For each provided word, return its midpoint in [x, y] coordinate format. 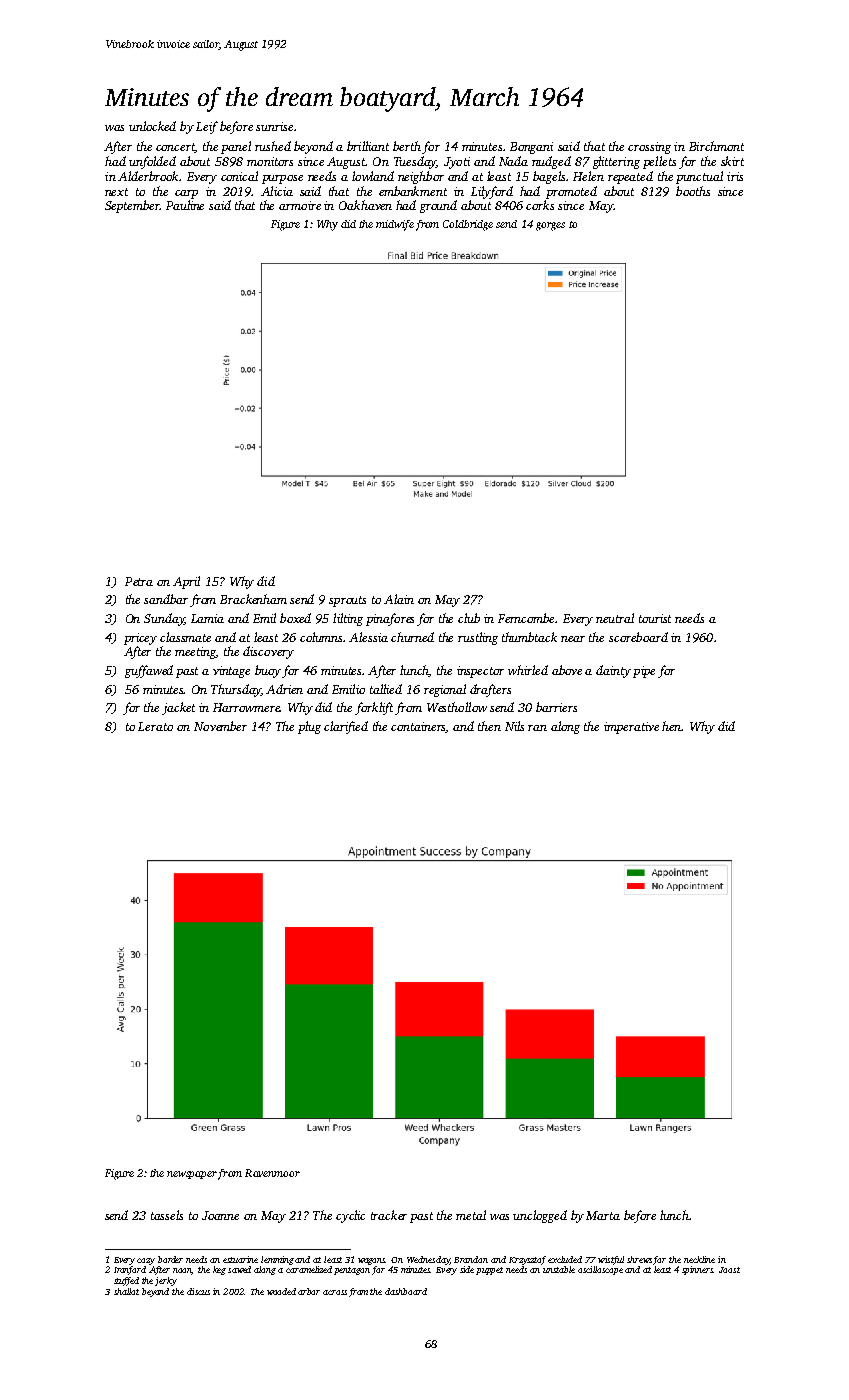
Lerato [155, 726]
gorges [550, 226]
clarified [346, 727]
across [335, 1292]
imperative [631, 728]
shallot [126, 1291]
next [116, 192]
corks [540, 205]
